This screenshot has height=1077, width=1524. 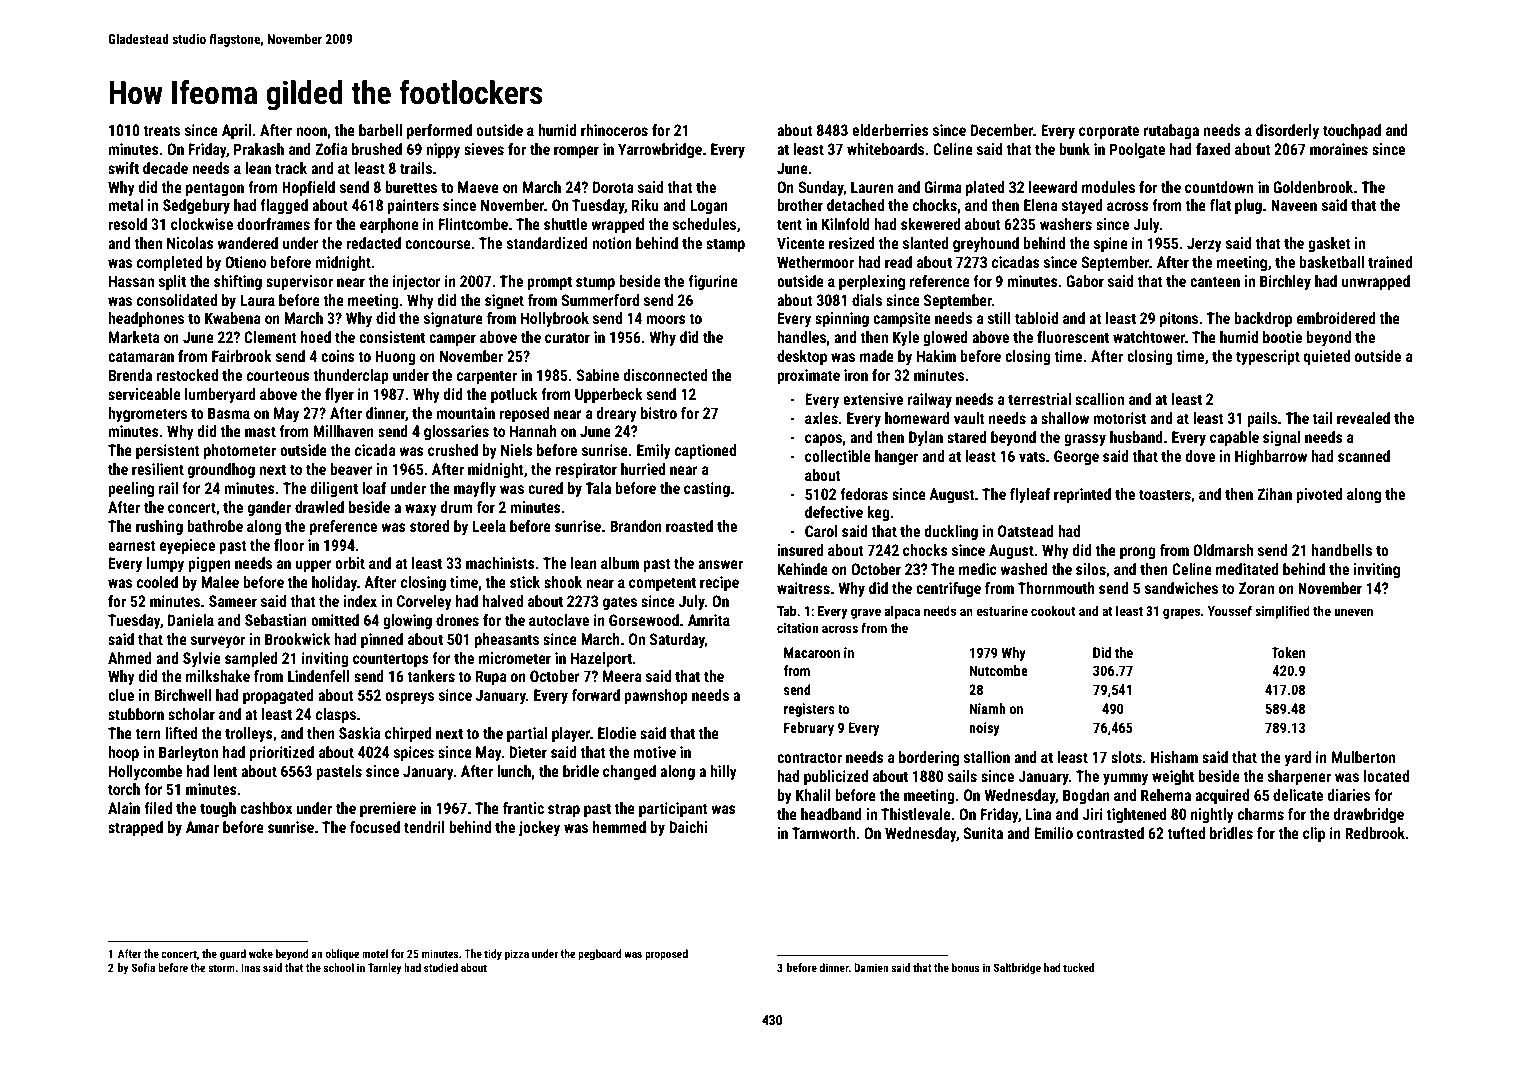 What do you see at coordinates (380, 130) in the screenshot?
I see `barbell` at bounding box center [380, 130].
